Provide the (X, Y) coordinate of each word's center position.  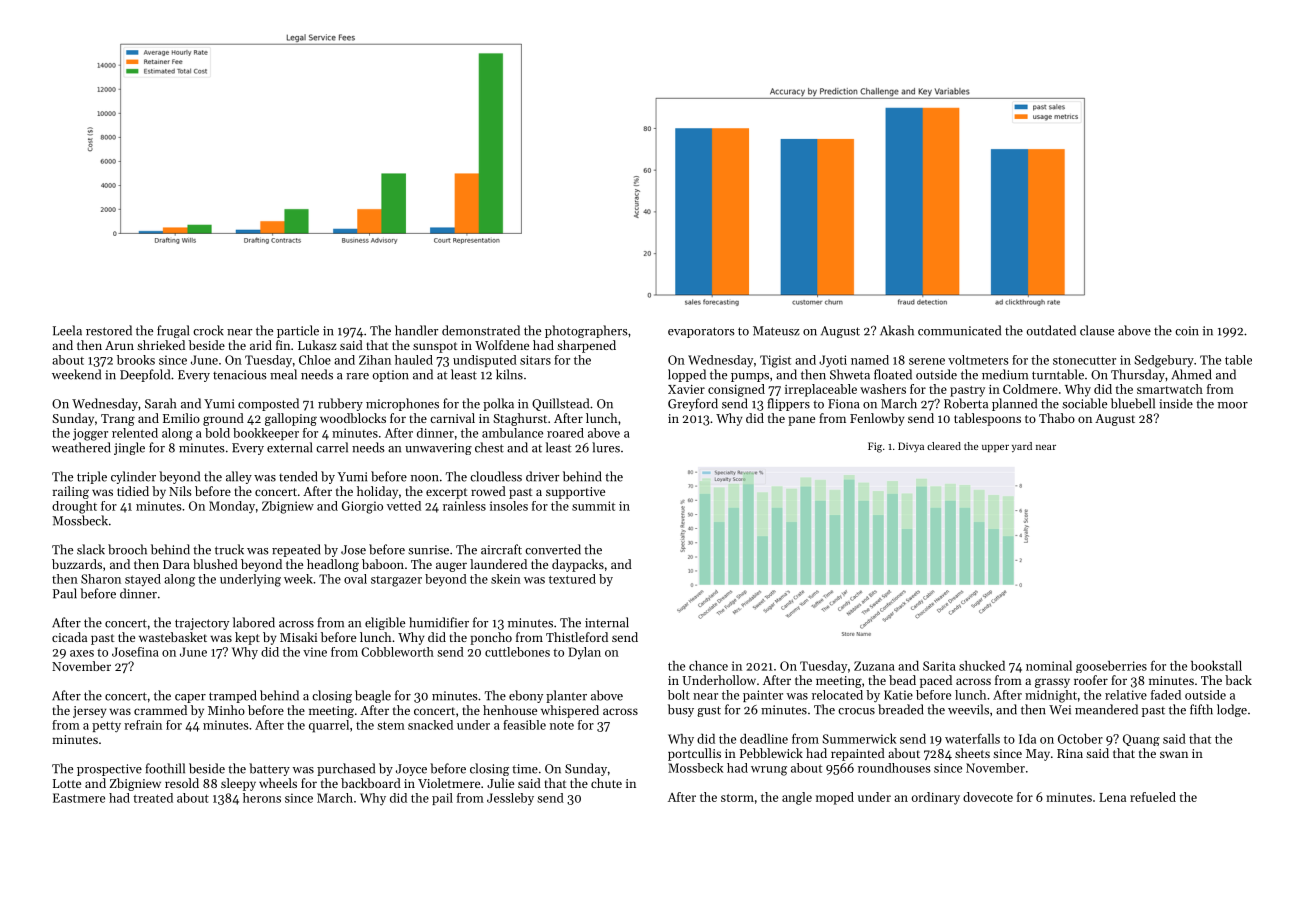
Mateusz (776, 331)
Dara (176, 564)
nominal (1049, 666)
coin (1187, 331)
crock (208, 330)
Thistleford (577, 637)
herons (262, 798)
